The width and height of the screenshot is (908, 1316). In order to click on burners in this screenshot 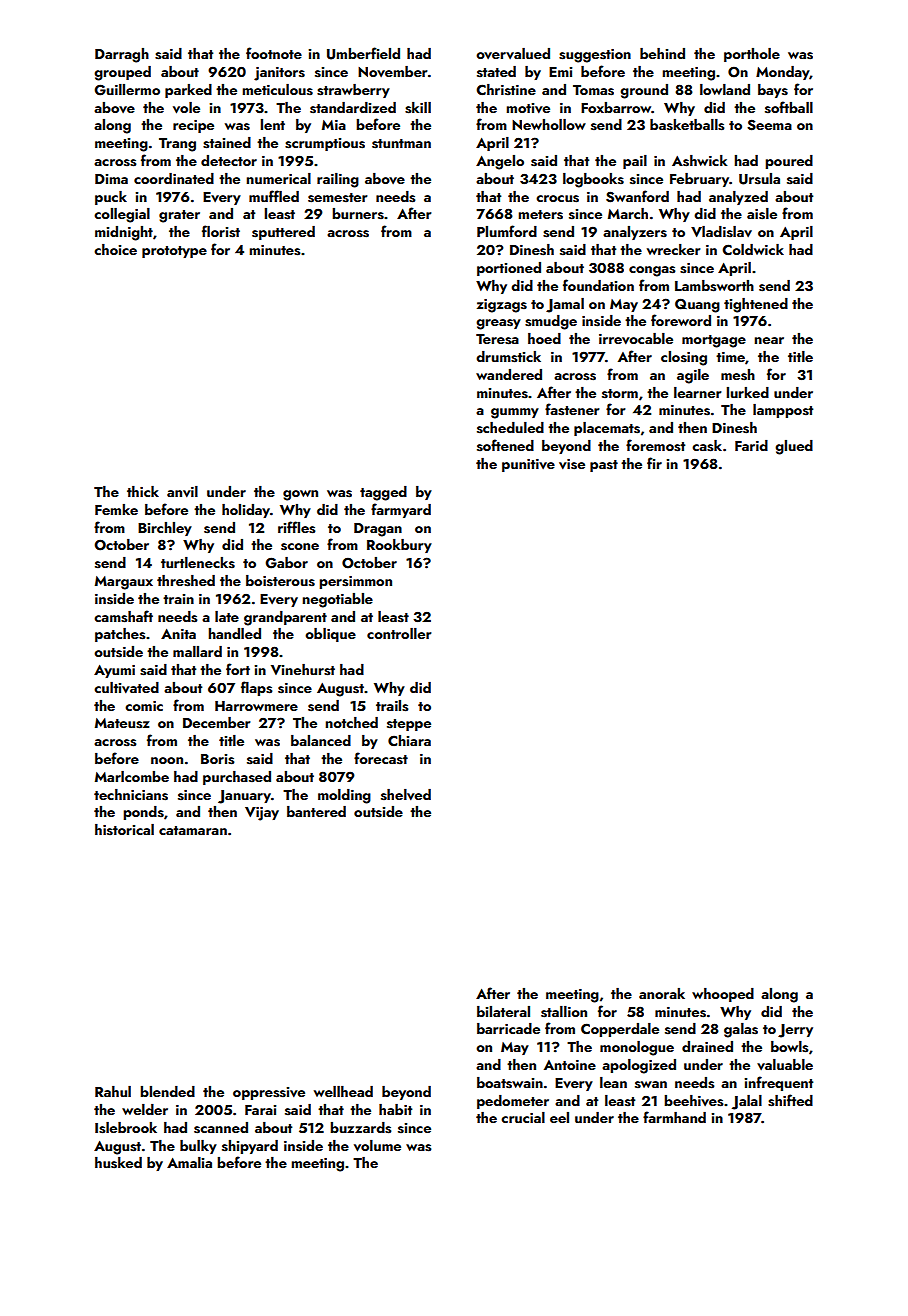, I will do `click(358, 214)`.
